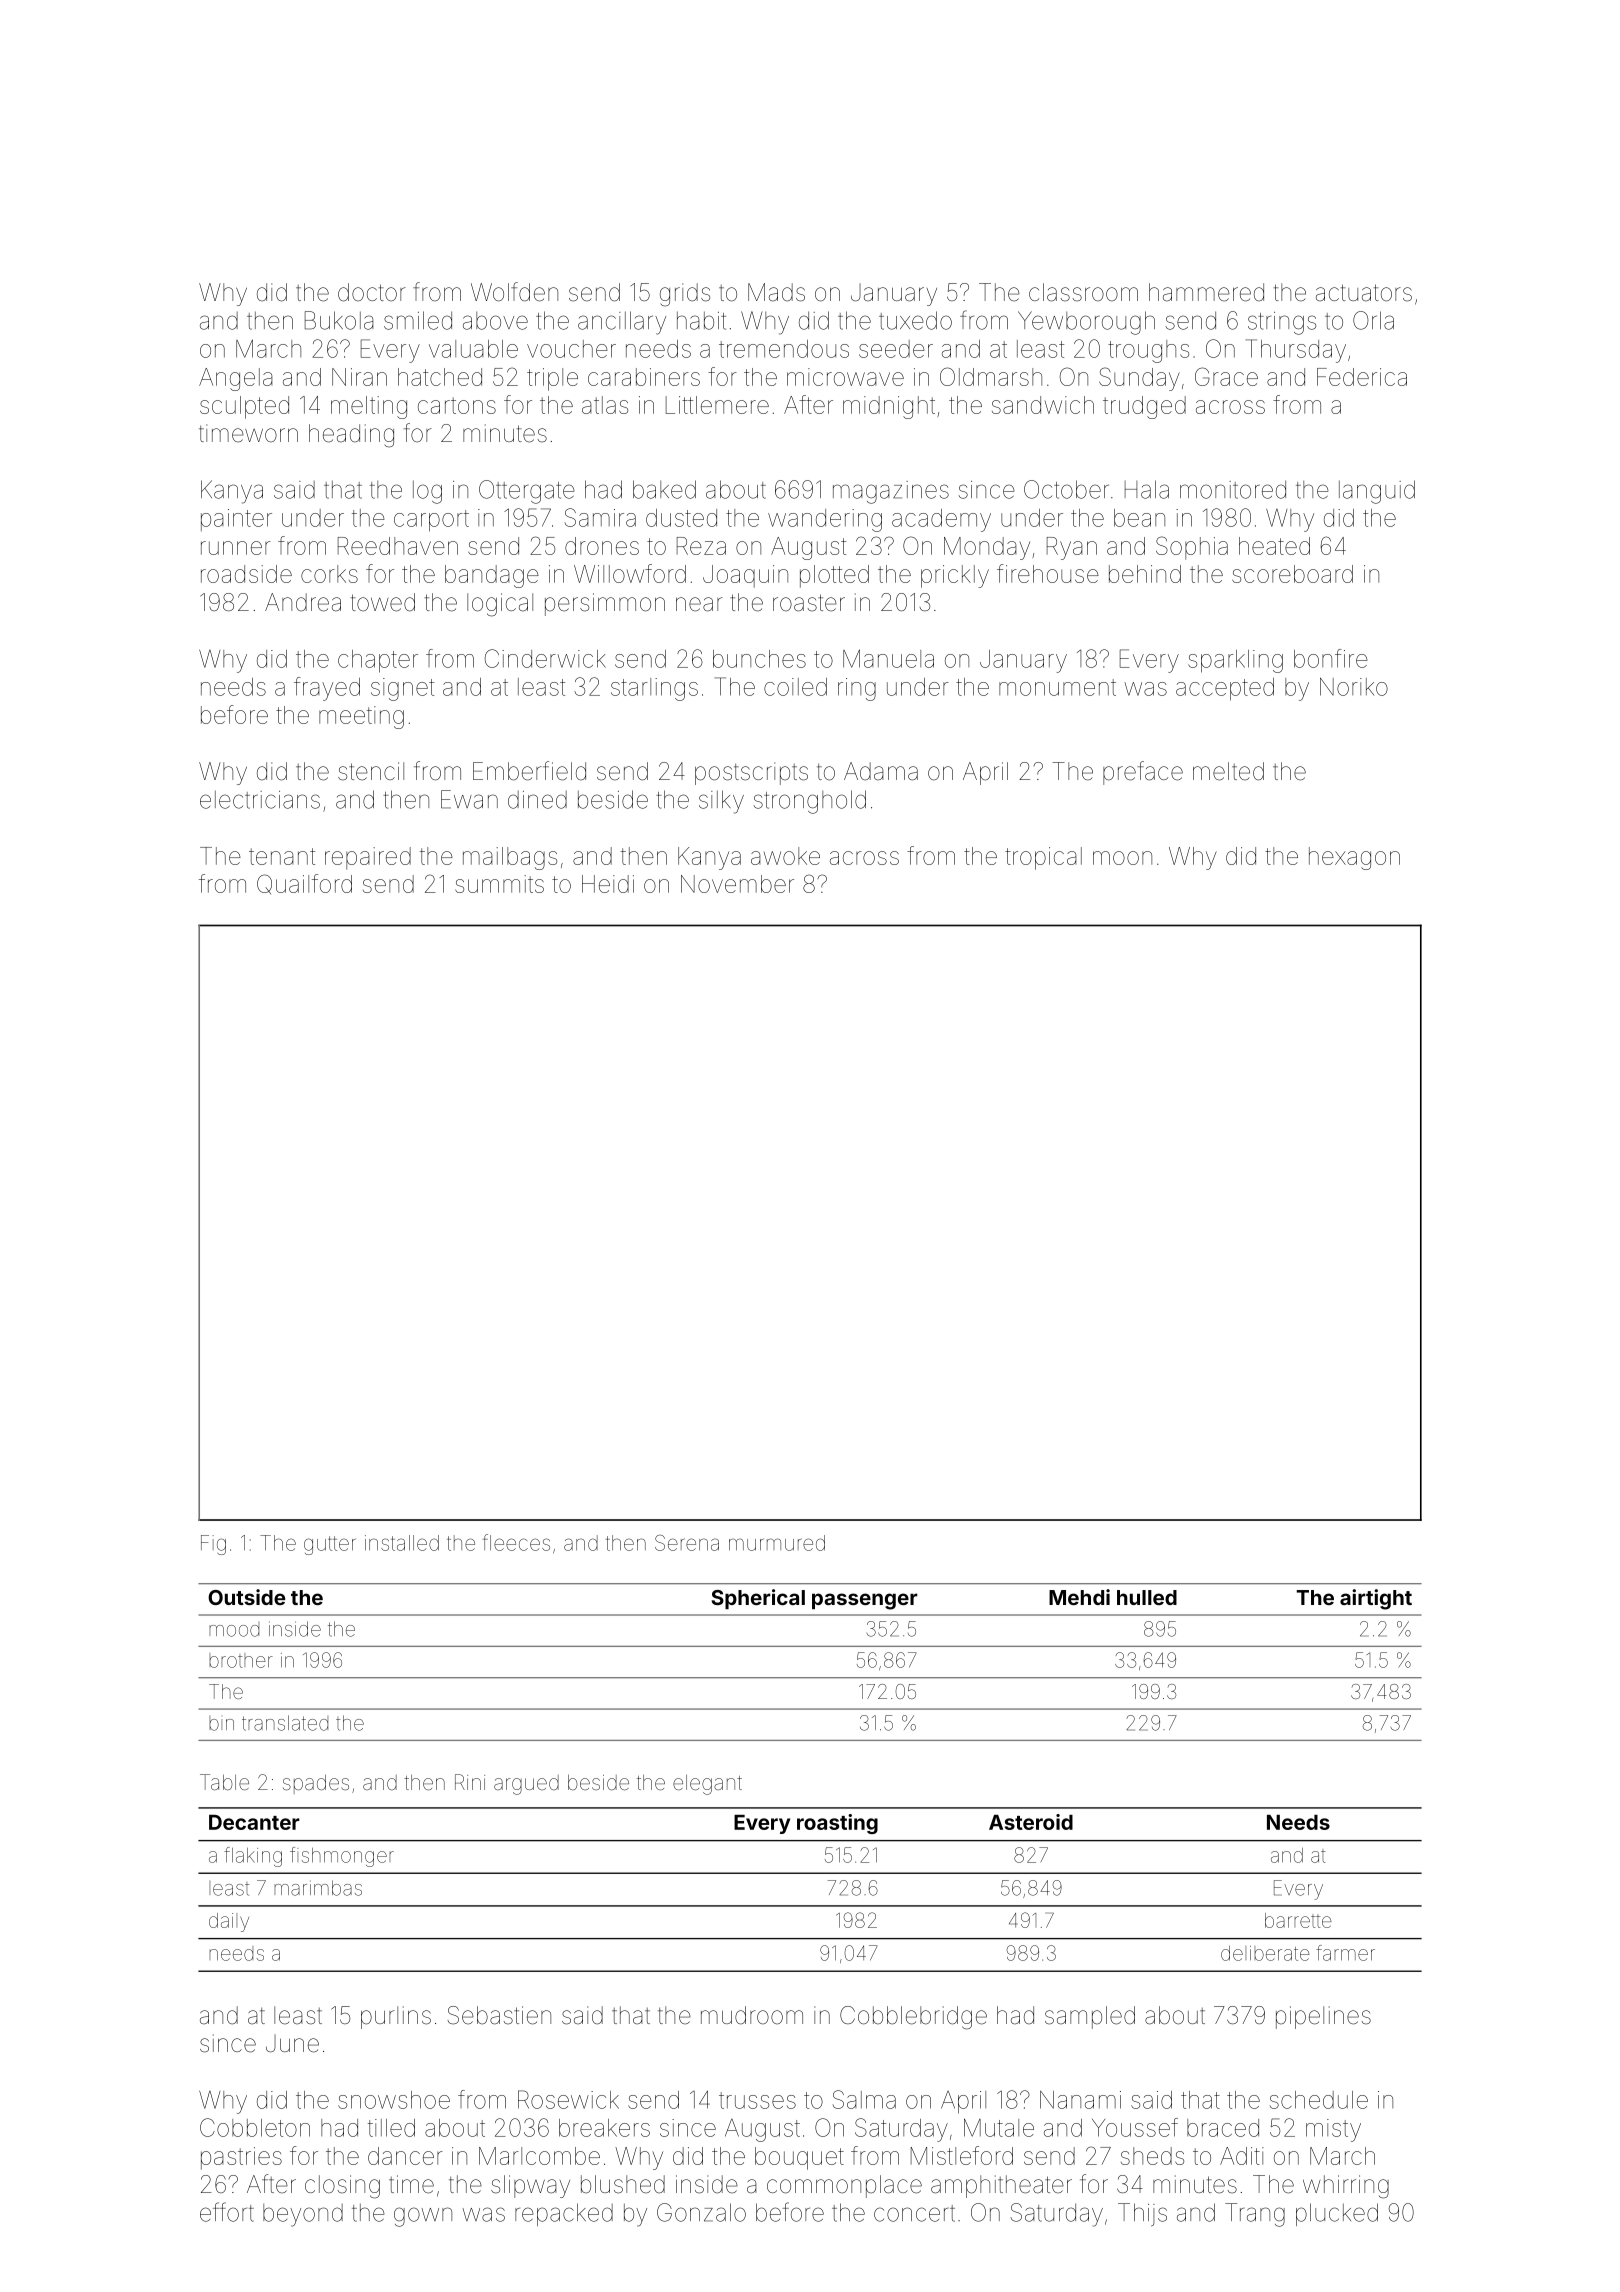  Describe the element at coordinates (1144, 407) in the screenshot. I see `trudged` at that location.
